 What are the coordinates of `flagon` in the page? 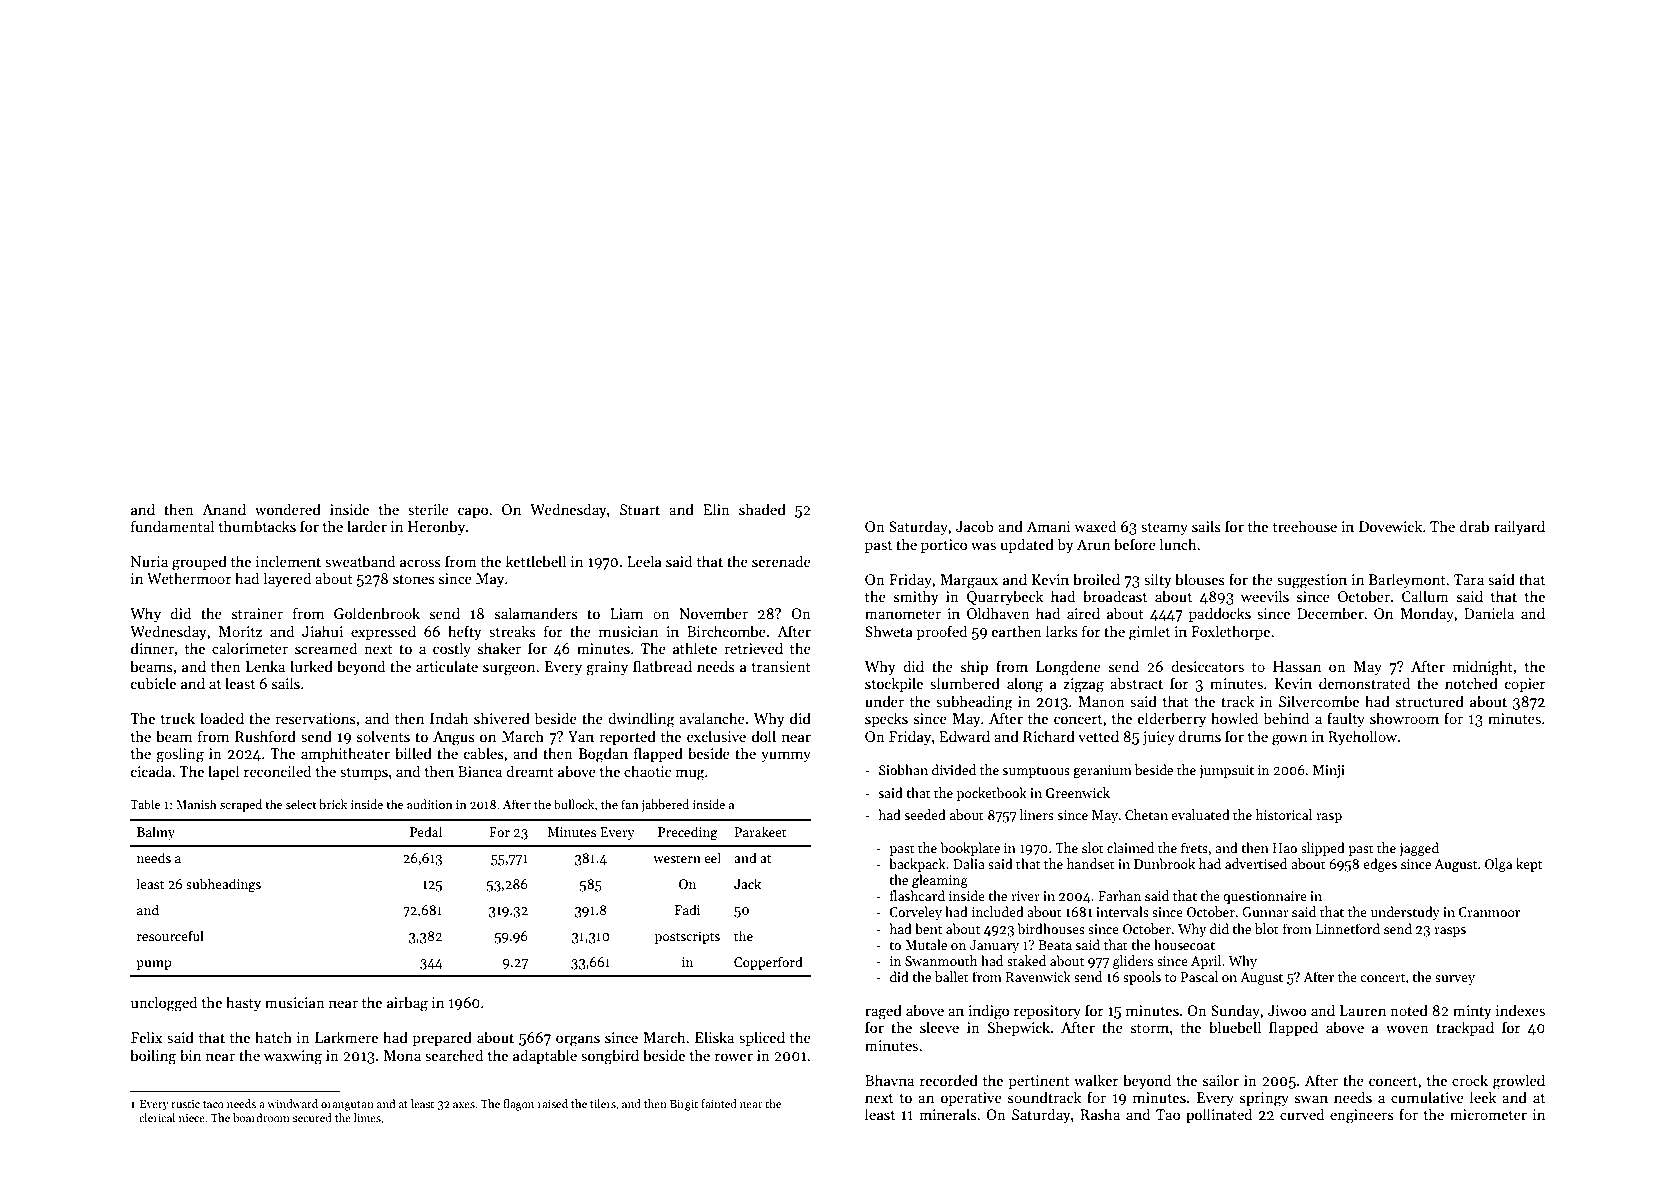 It's located at (518, 1105).
